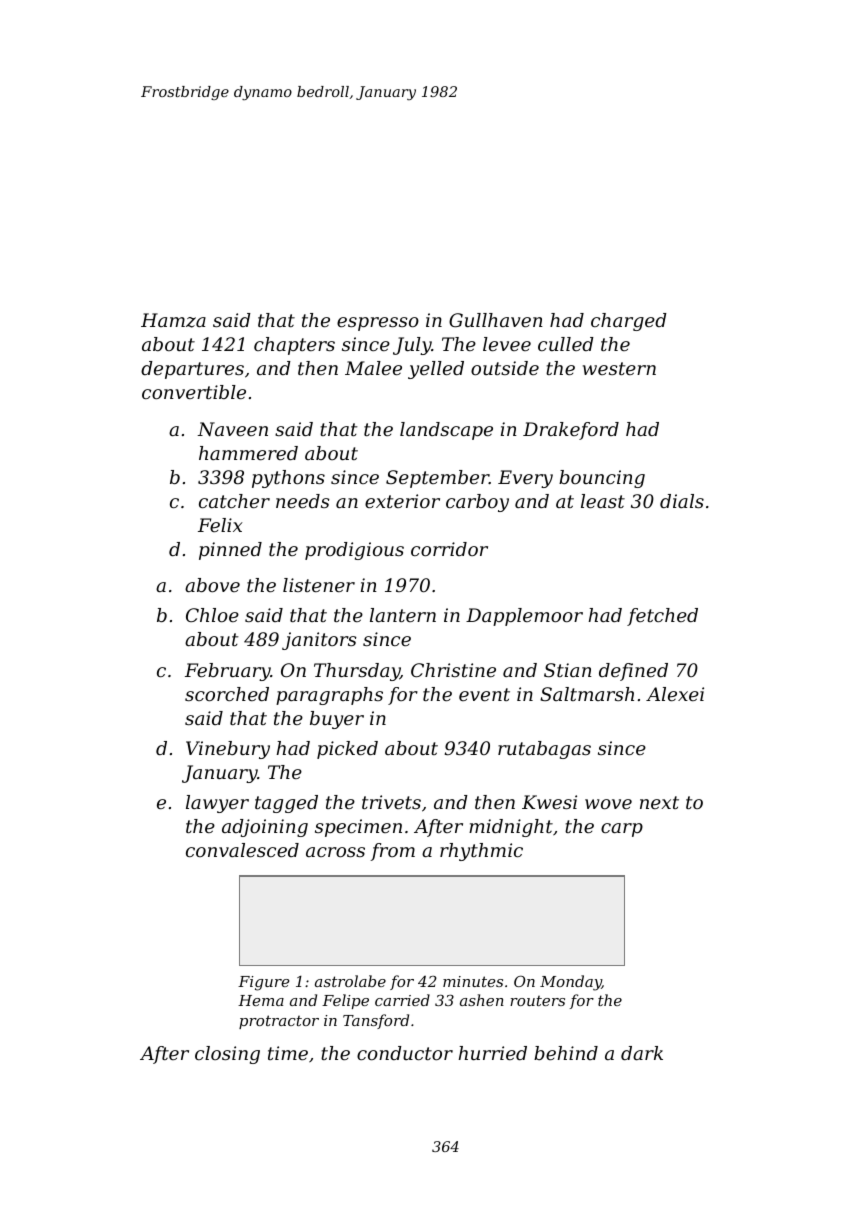 The height and width of the image is (1226, 864). I want to click on yelled, so click(436, 370).
